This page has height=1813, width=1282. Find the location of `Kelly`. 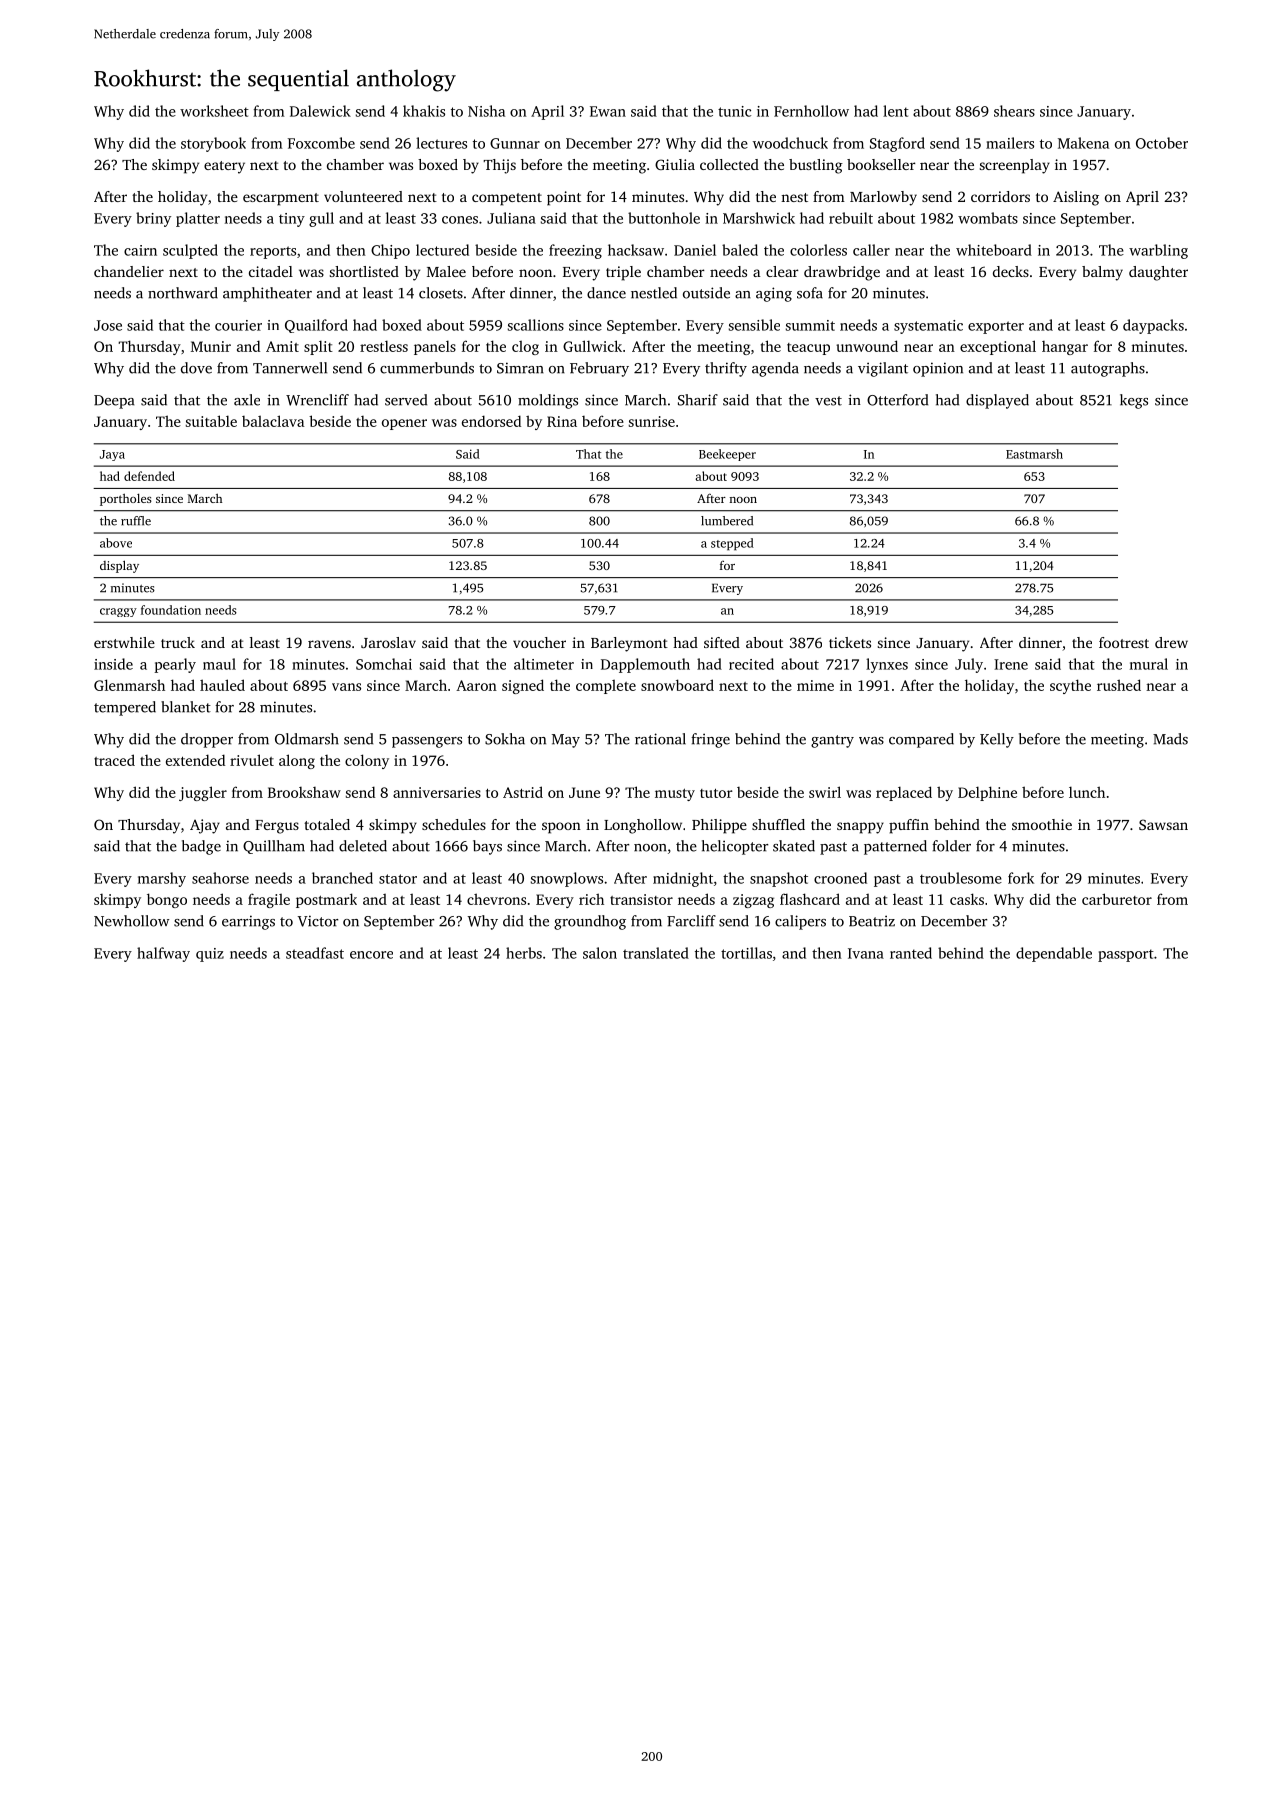

Kelly is located at coordinates (997, 740).
